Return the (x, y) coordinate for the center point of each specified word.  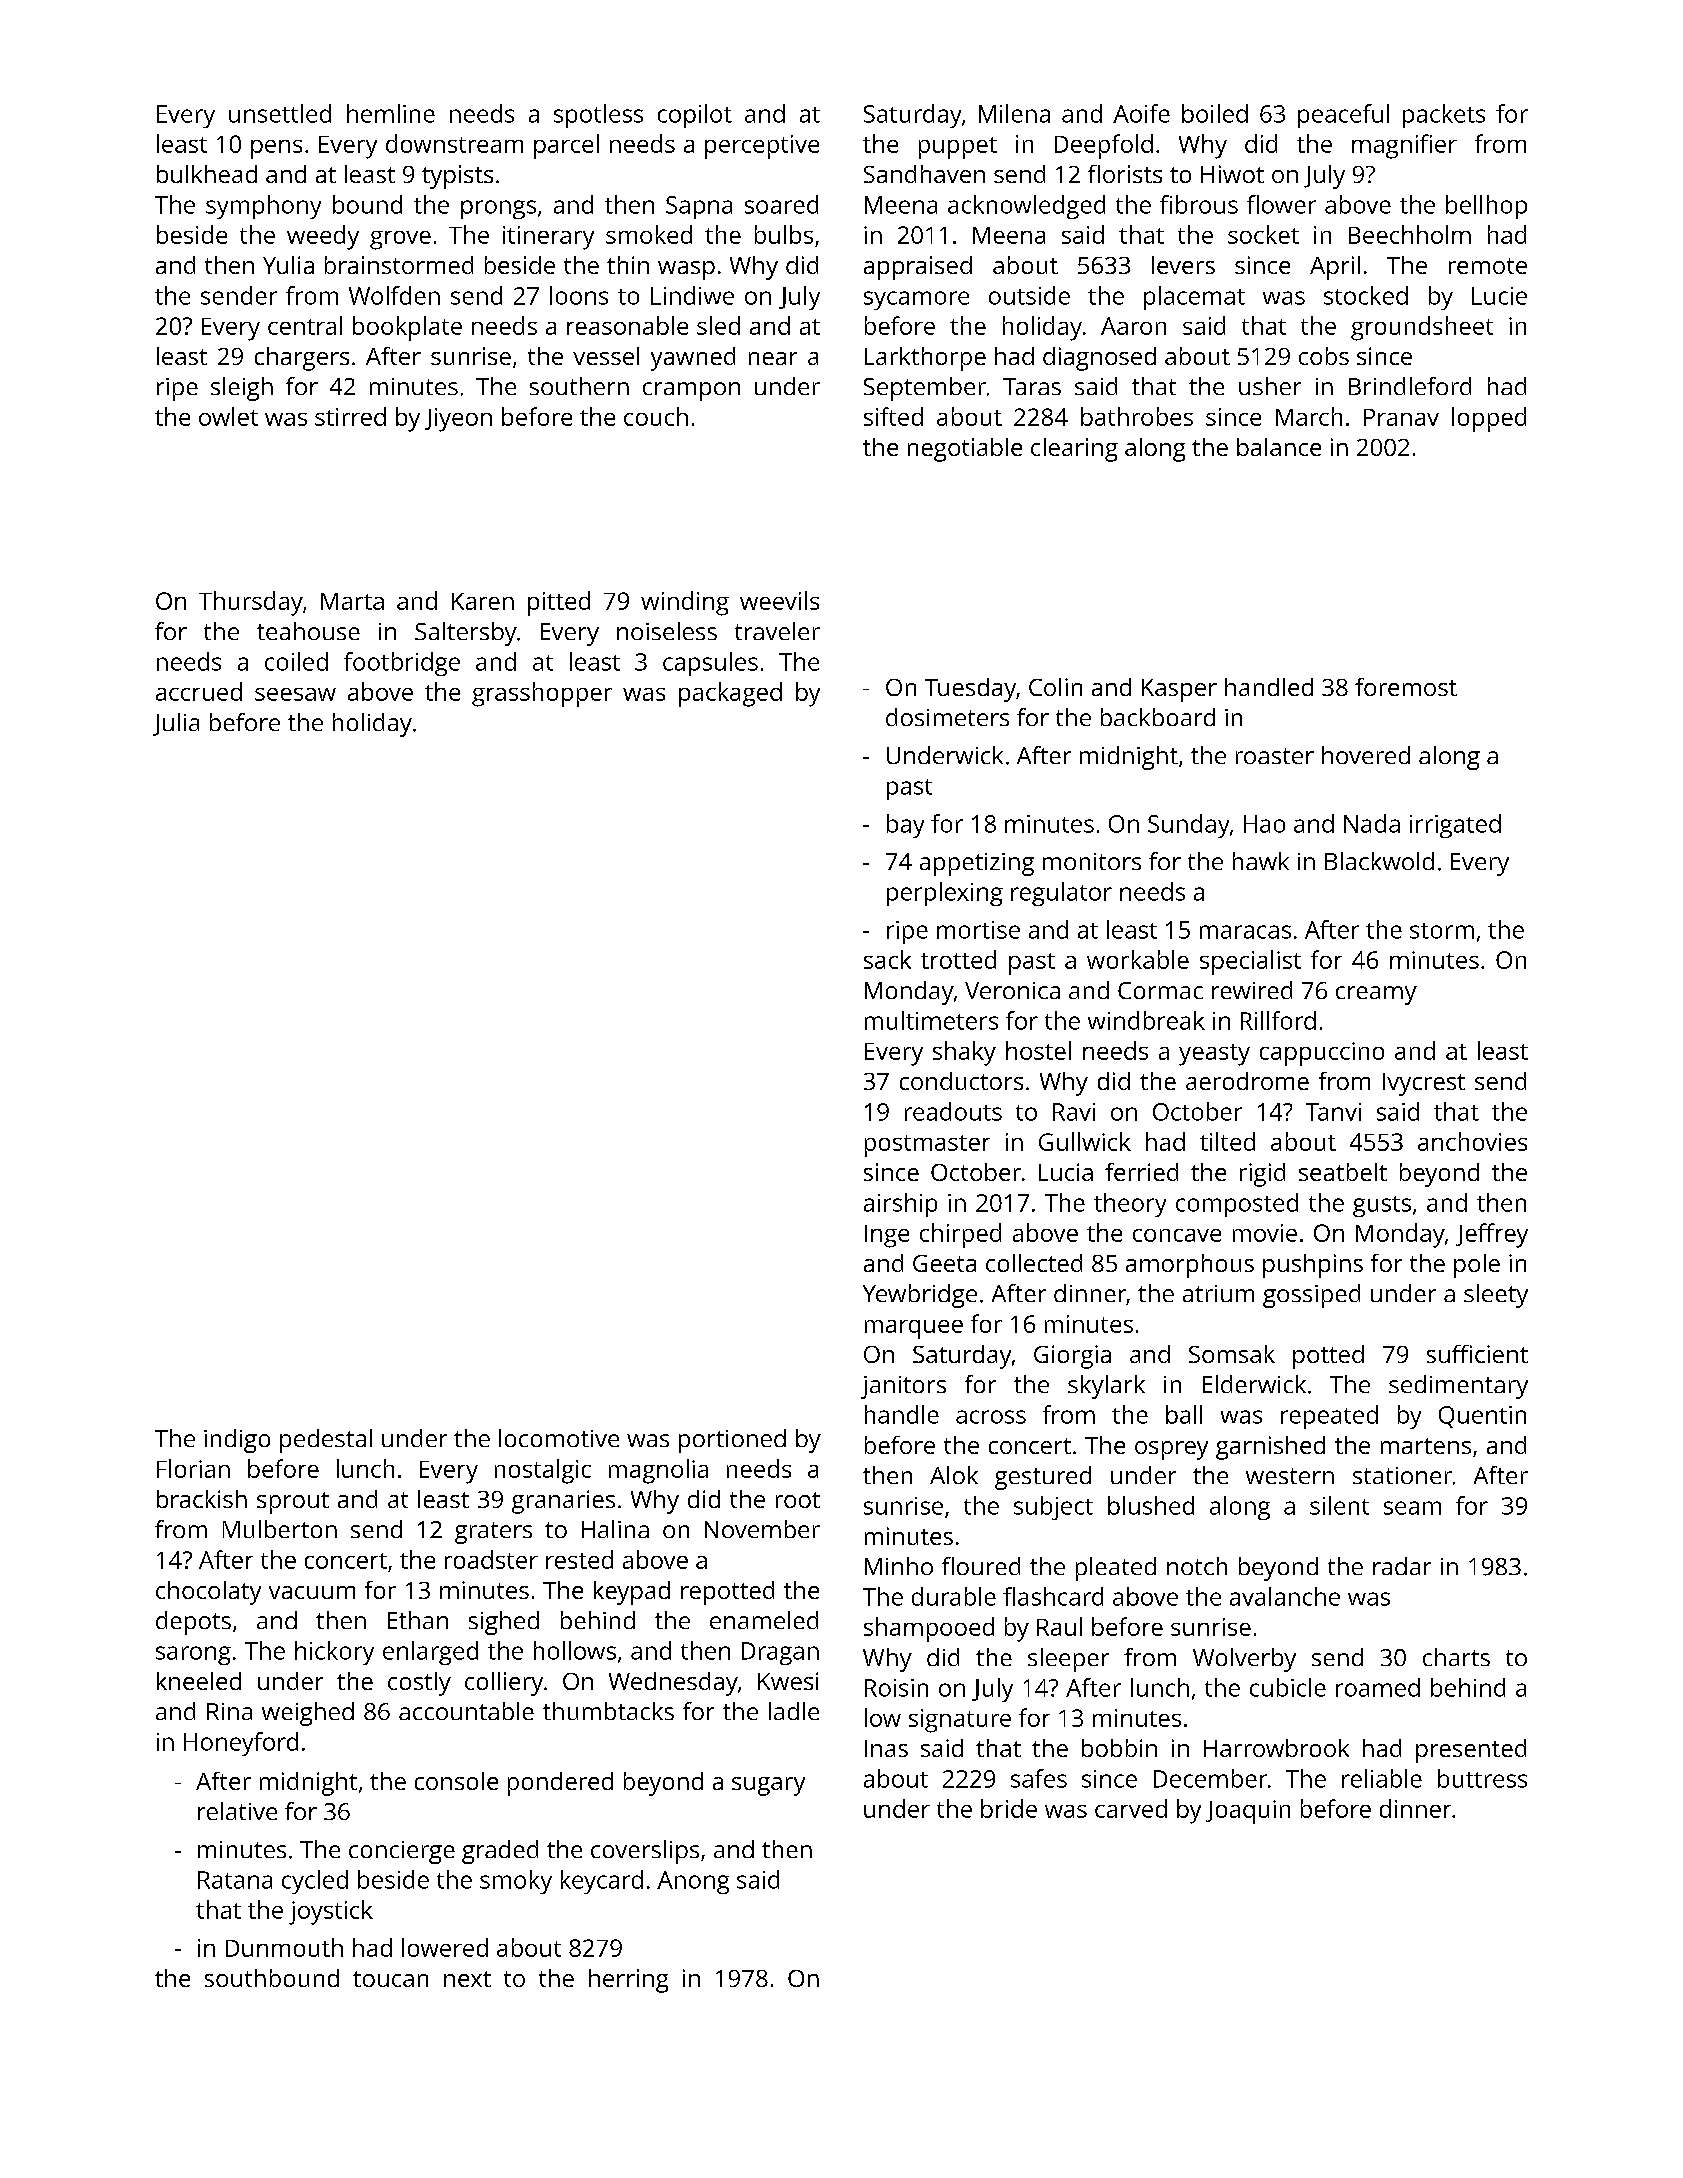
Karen (483, 601)
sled (718, 325)
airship (900, 1205)
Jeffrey (1492, 1235)
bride (1009, 1808)
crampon (691, 391)
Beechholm (1410, 234)
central (305, 325)
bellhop (1486, 207)
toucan (390, 1979)
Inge (887, 1236)
